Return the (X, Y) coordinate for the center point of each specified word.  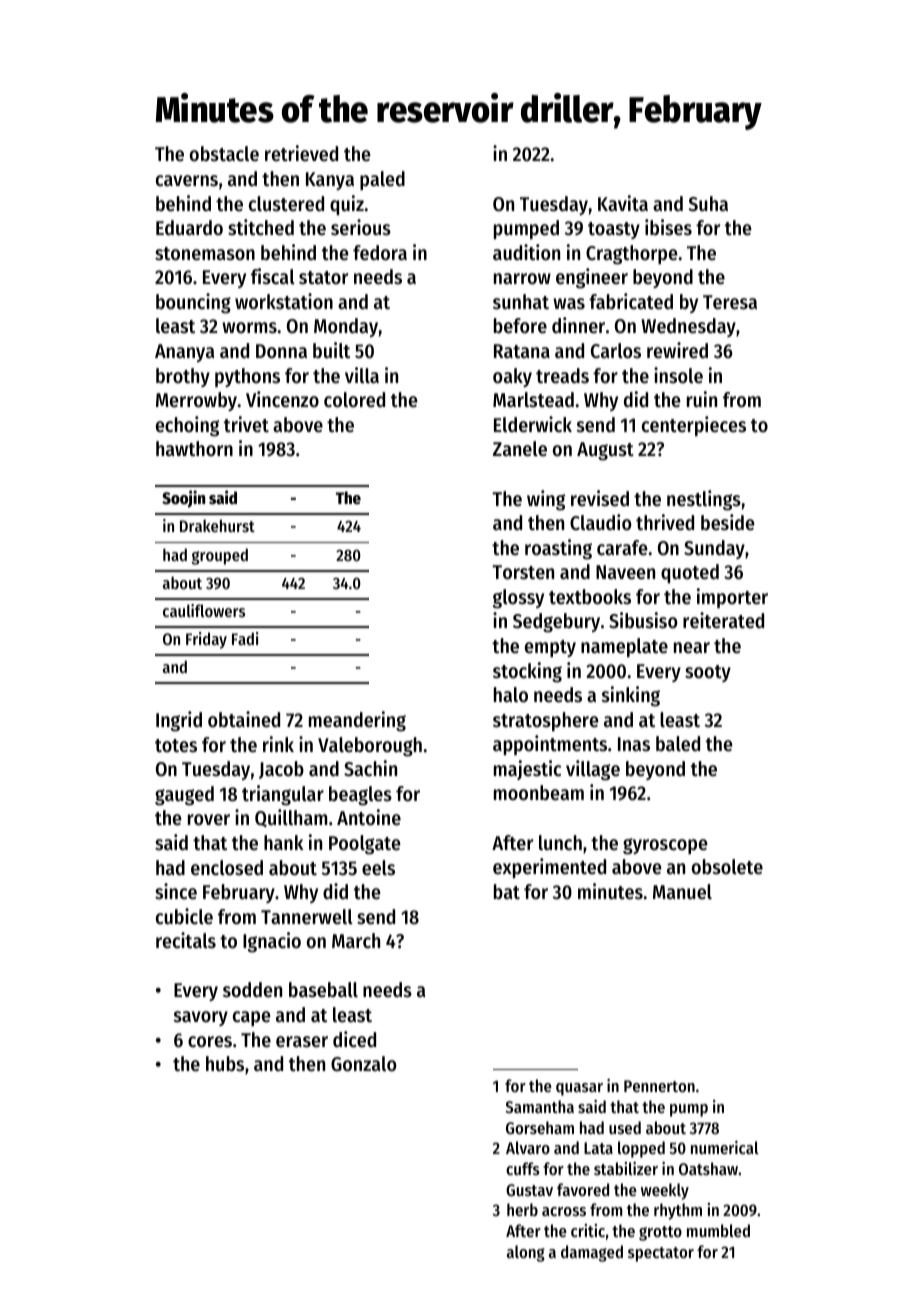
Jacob (281, 770)
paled (382, 180)
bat (507, 892)
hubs (225, 1064)
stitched (261, 227)
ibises (668, 227)
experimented (549, 868)
